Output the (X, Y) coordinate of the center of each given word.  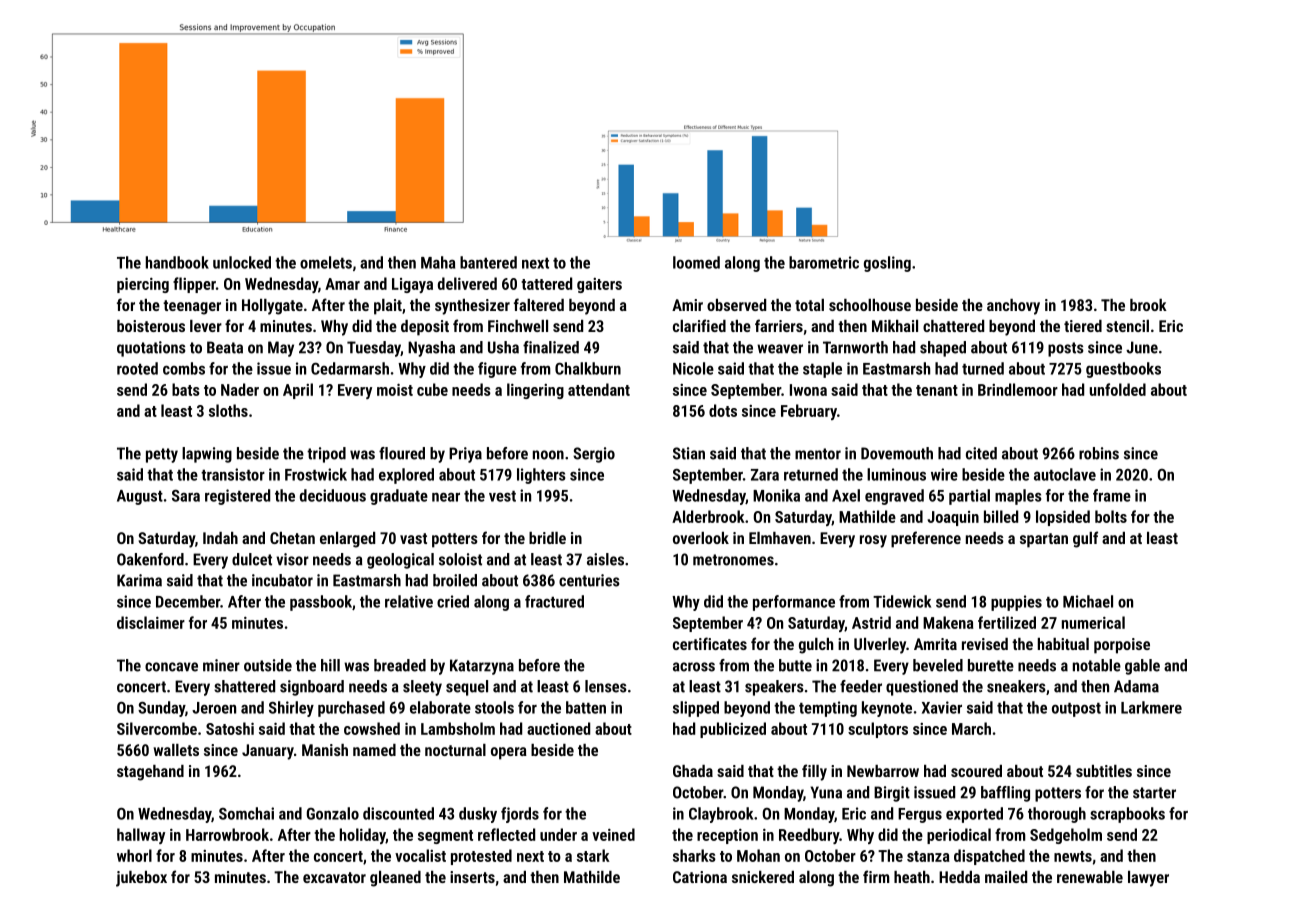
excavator (334, 877)
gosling (887, 264)
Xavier (942, 707)
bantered (488, 262)
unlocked (242, 262)
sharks (694, 855)
